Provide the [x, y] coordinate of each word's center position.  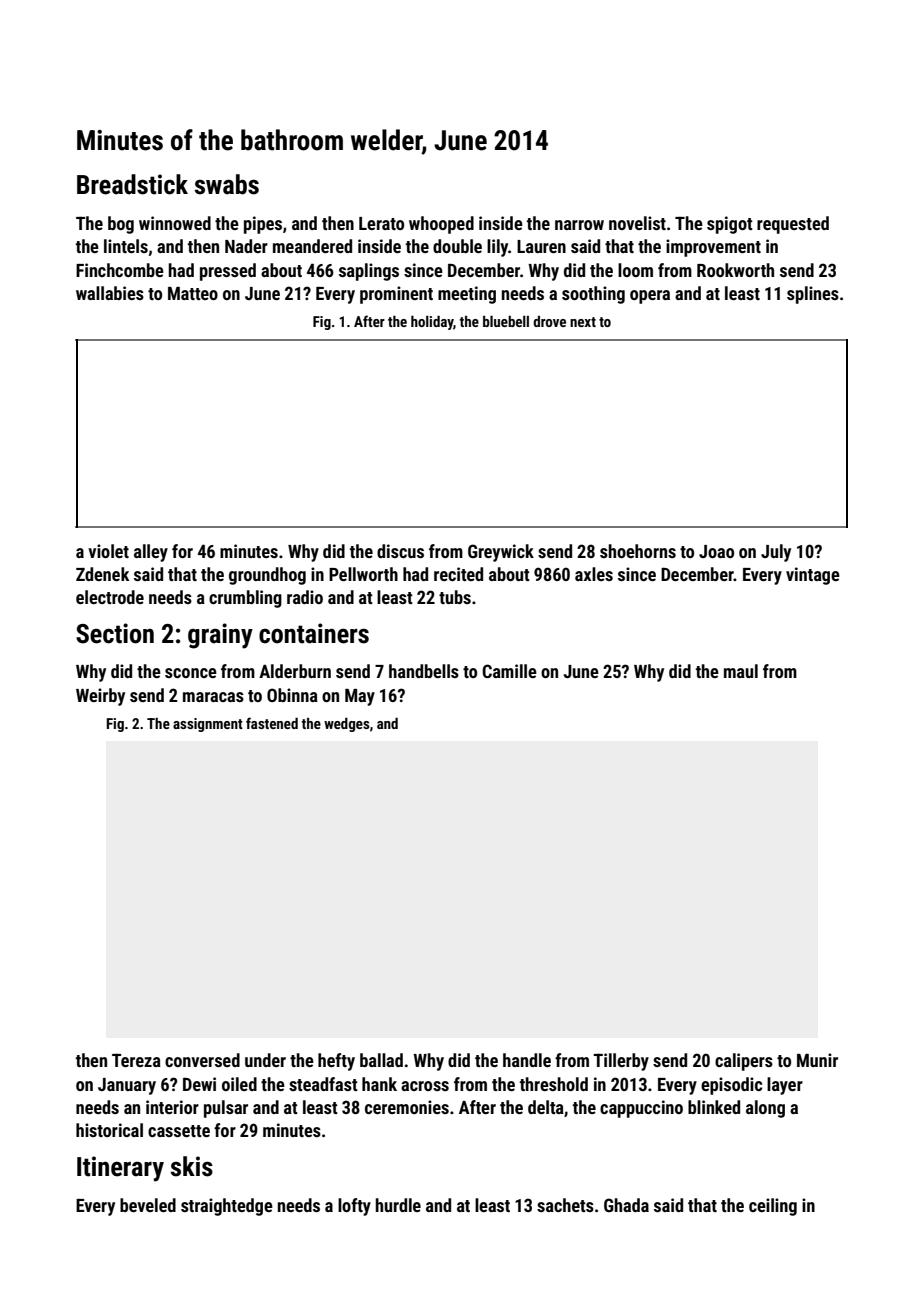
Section [115, 633]
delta [546, 1107]
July [776, 553]
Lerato [381, 223]
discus [400, 551]
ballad [381, 1060]
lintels [126, 246]
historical [109, 1130]
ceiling [773, 1207]
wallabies [110, 293]
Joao [716, 551]
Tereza [136, 1060]
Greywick [501, 553]
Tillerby [621, 1062]
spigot [730, 225]
